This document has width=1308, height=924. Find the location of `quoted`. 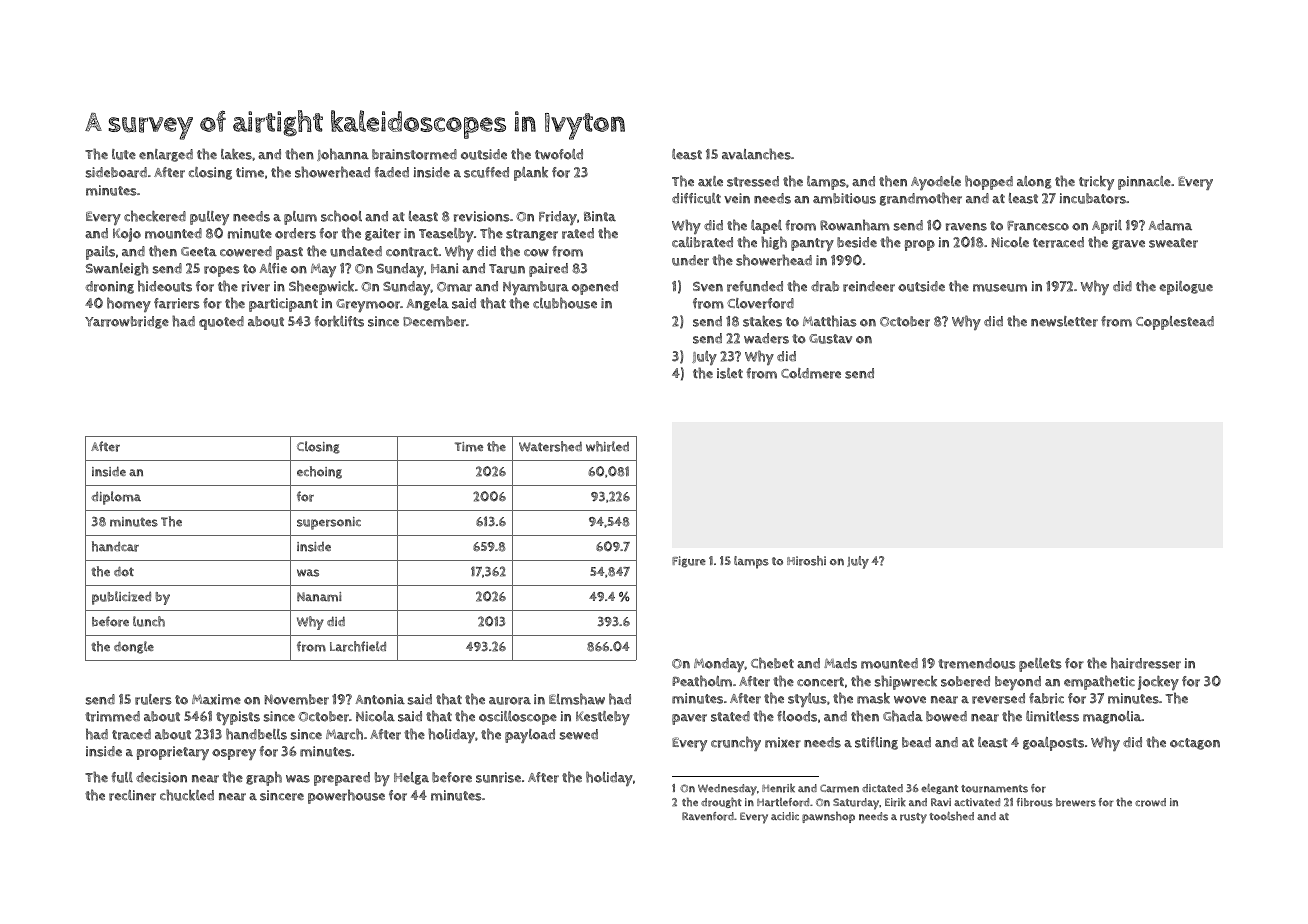

quoted is located at coordinates (221, 323).
